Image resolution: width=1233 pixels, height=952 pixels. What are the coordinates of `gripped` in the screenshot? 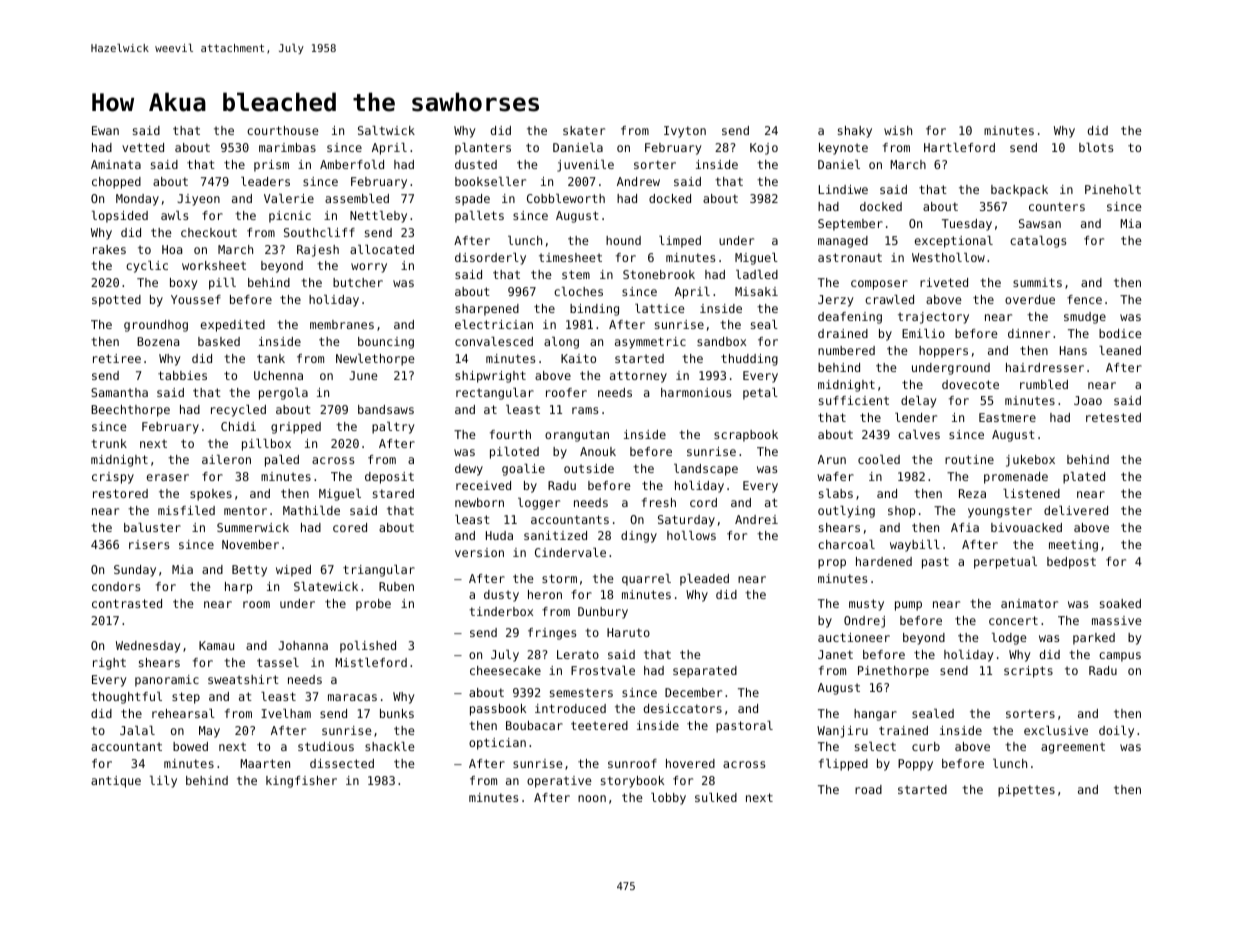 It's located at (296, 428).
